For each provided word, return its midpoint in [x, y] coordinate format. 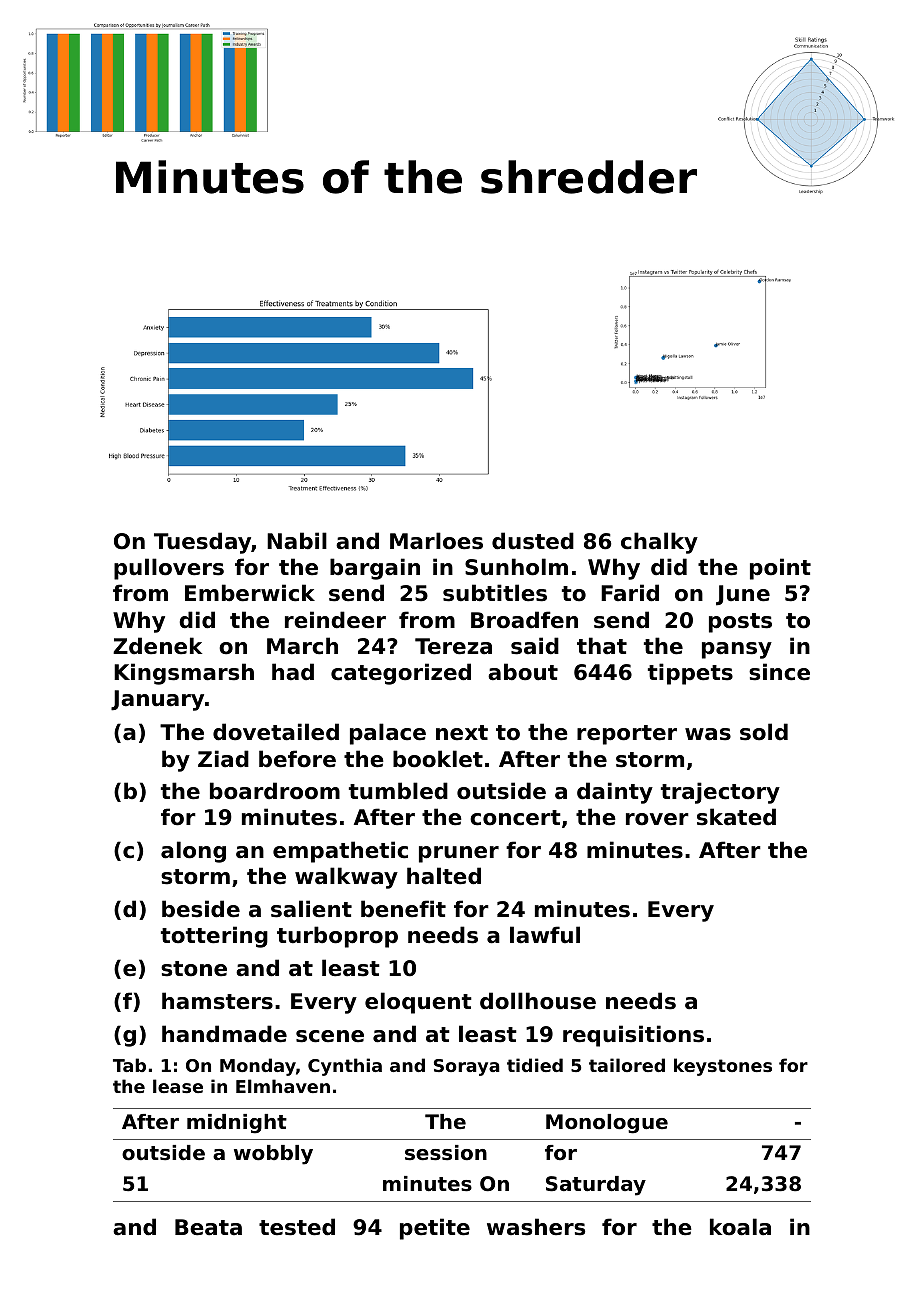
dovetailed [276, 732]
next [462, 733]
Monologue [607, 1124]
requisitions [633, 1036]
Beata [208, 1227]
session [446, 1153]
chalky [659, 543]
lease [178, 1086]
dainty [615, 793]
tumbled [398, 791]
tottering [214, 937]
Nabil [297, 541]
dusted [533, 541]
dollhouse [538, 1001]
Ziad [223, 759]
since [779, 672]
